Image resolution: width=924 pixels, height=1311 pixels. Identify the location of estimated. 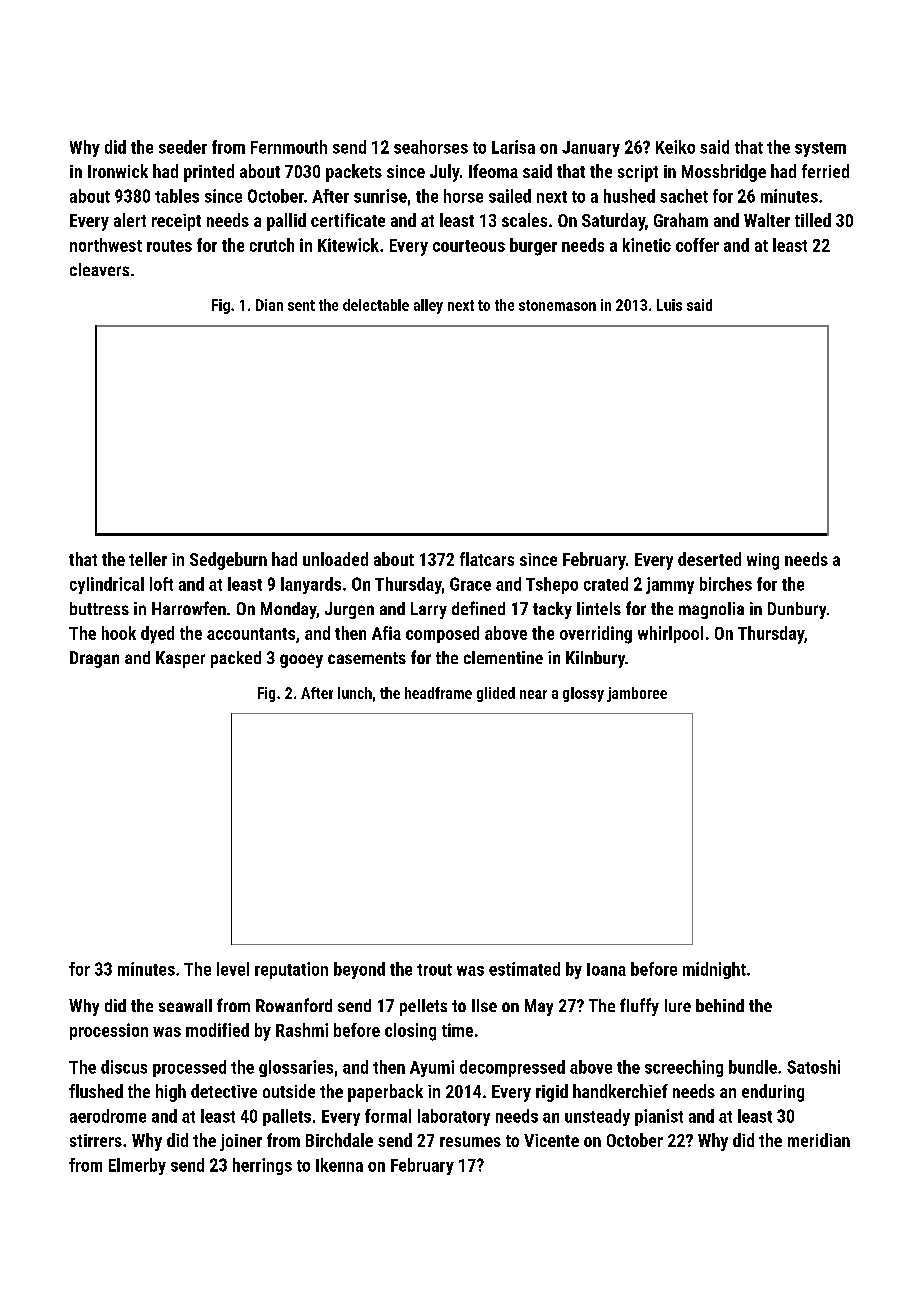
(524, 969).
